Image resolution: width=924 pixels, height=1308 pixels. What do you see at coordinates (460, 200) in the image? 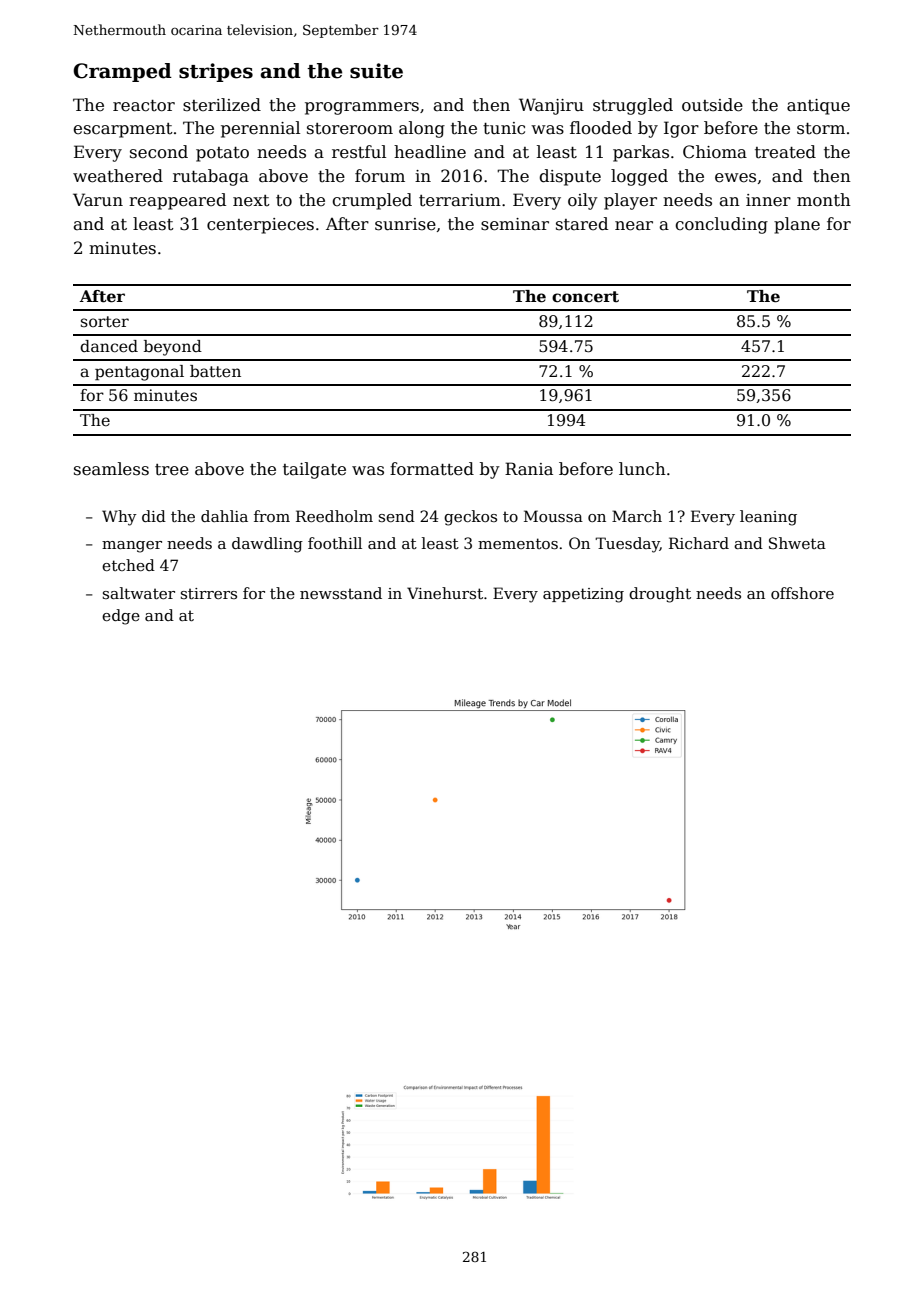
I see `terrarium` at bounding box center [460, 200].
